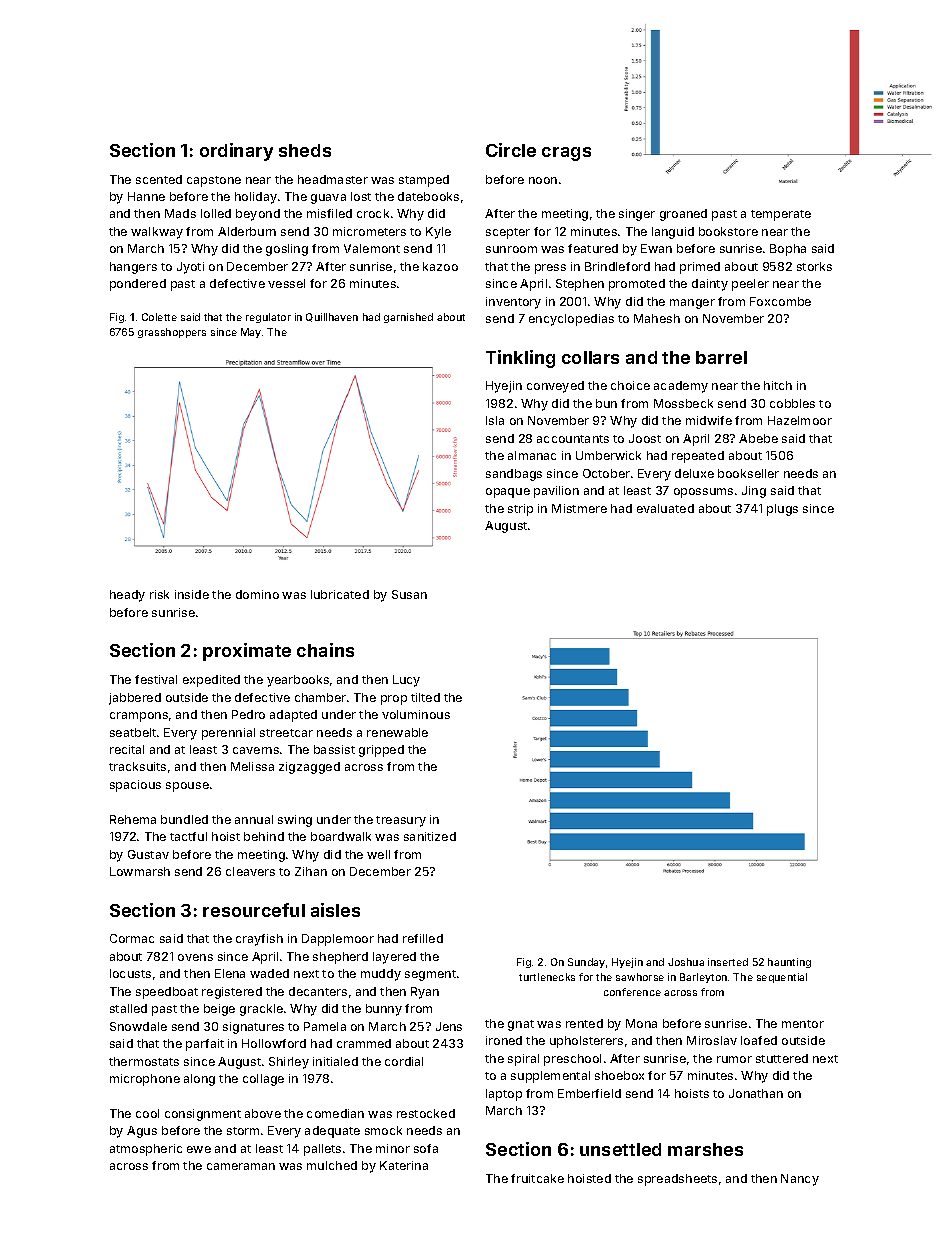  What do you see at coordinates (373, 213) in the screenshot?
I see `crock` at bounding box center [373, 213].
